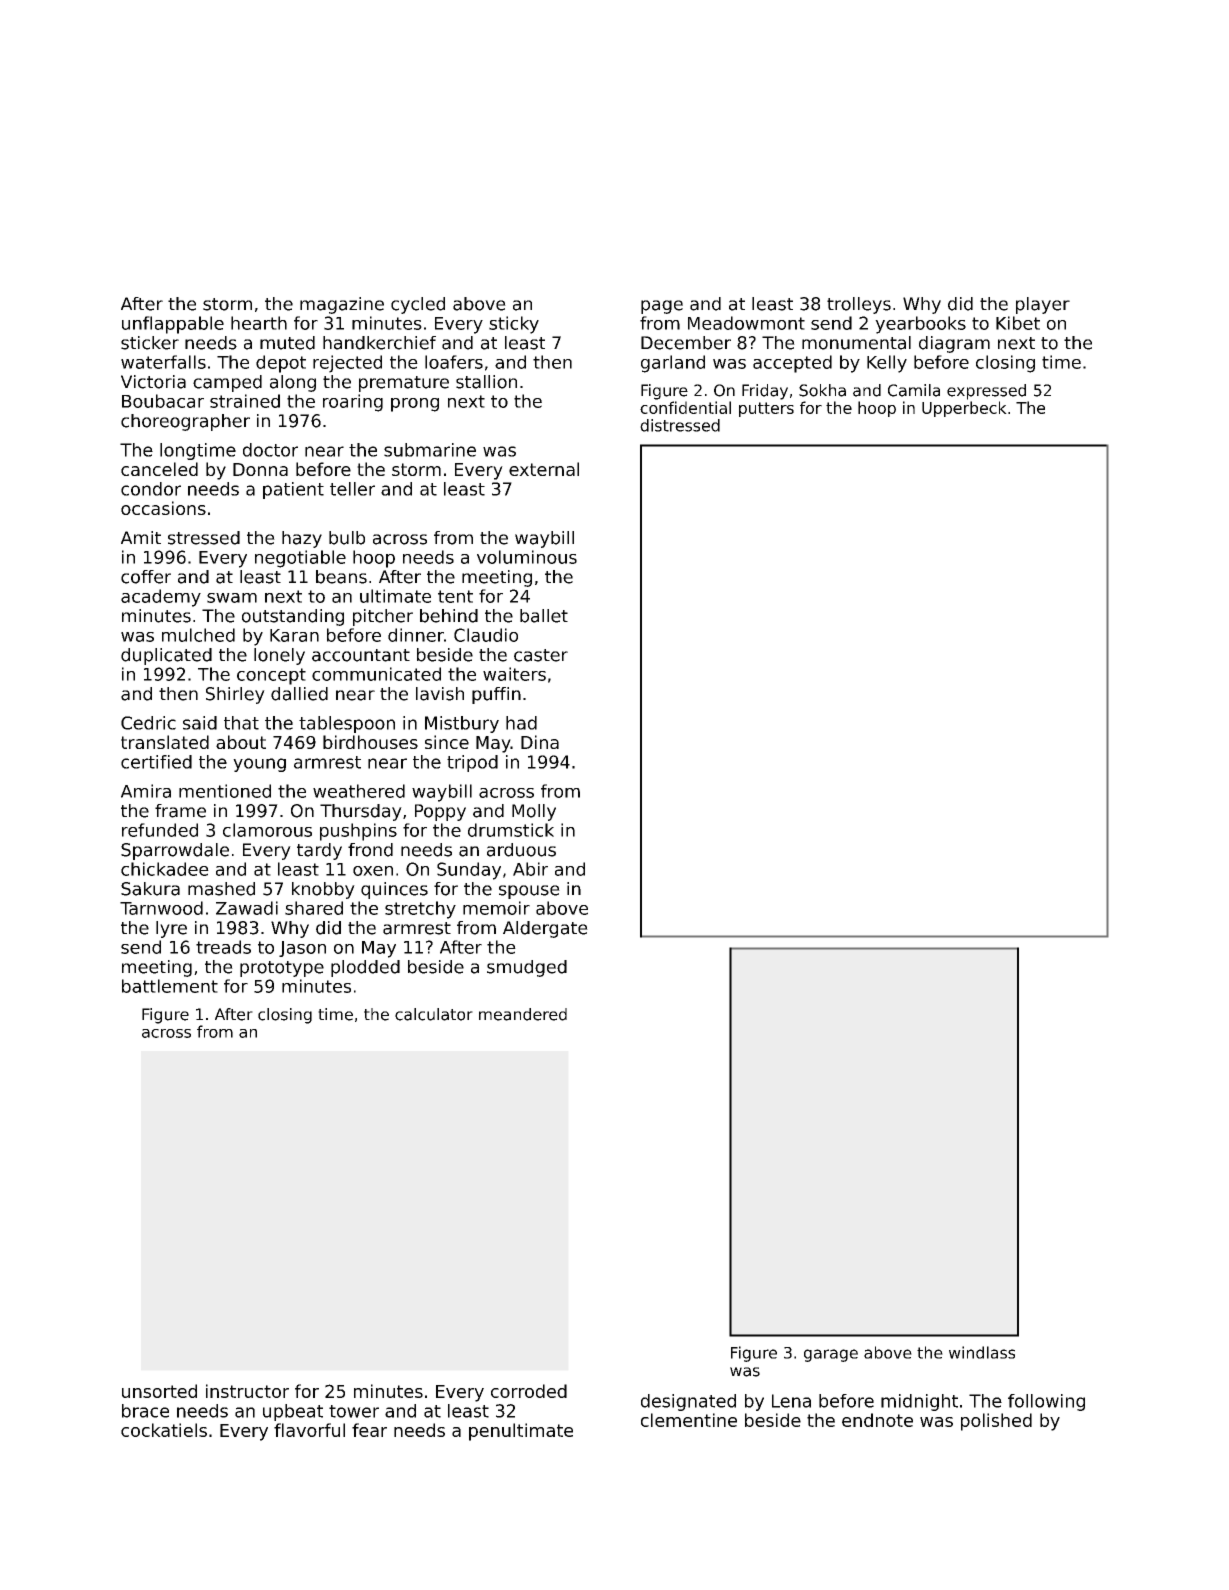 The image size is (1229, 1590). What do you see at coordinates (996, 1422) in the screenshot?
I see `polished` at bounding box center [996, 1422].
